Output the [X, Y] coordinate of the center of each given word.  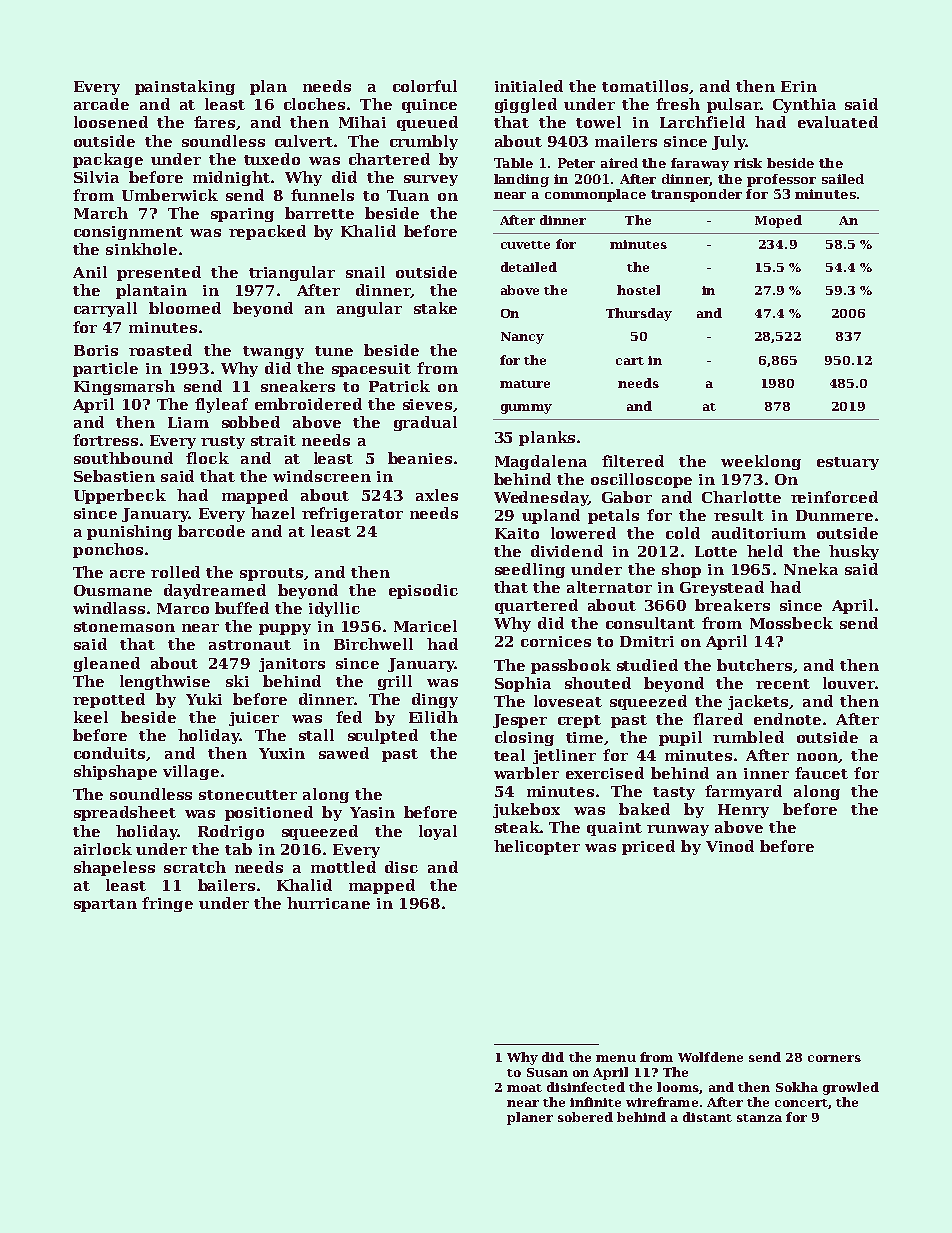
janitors [292, 665]
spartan [105, 905]
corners [834, 1058]
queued [427, 123]
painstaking [185, 87]
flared [718, 719]
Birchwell [373, 644]
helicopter [537, 847]
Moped [778, 221]
